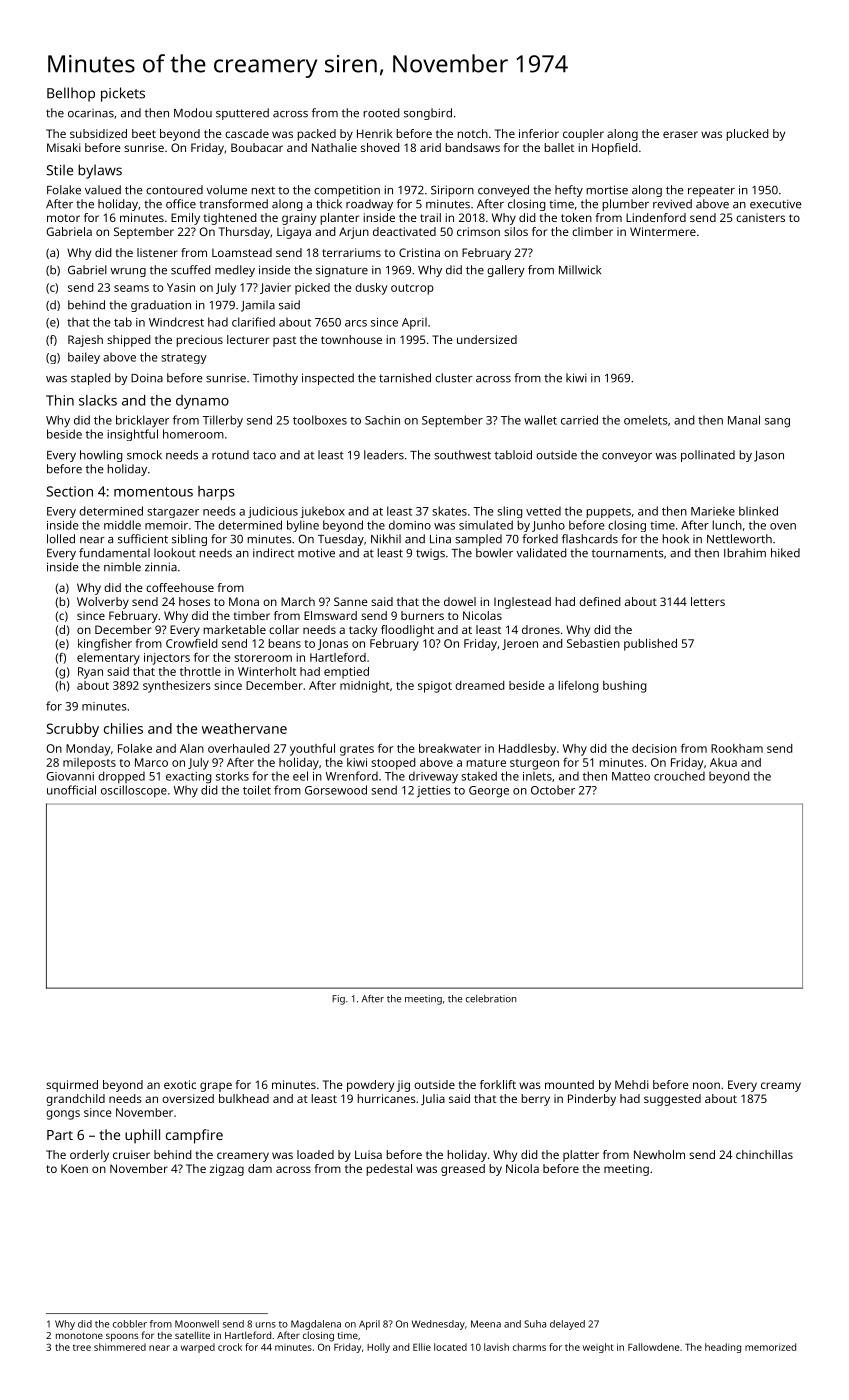  I want to click on rooted, so click(381, 113).
